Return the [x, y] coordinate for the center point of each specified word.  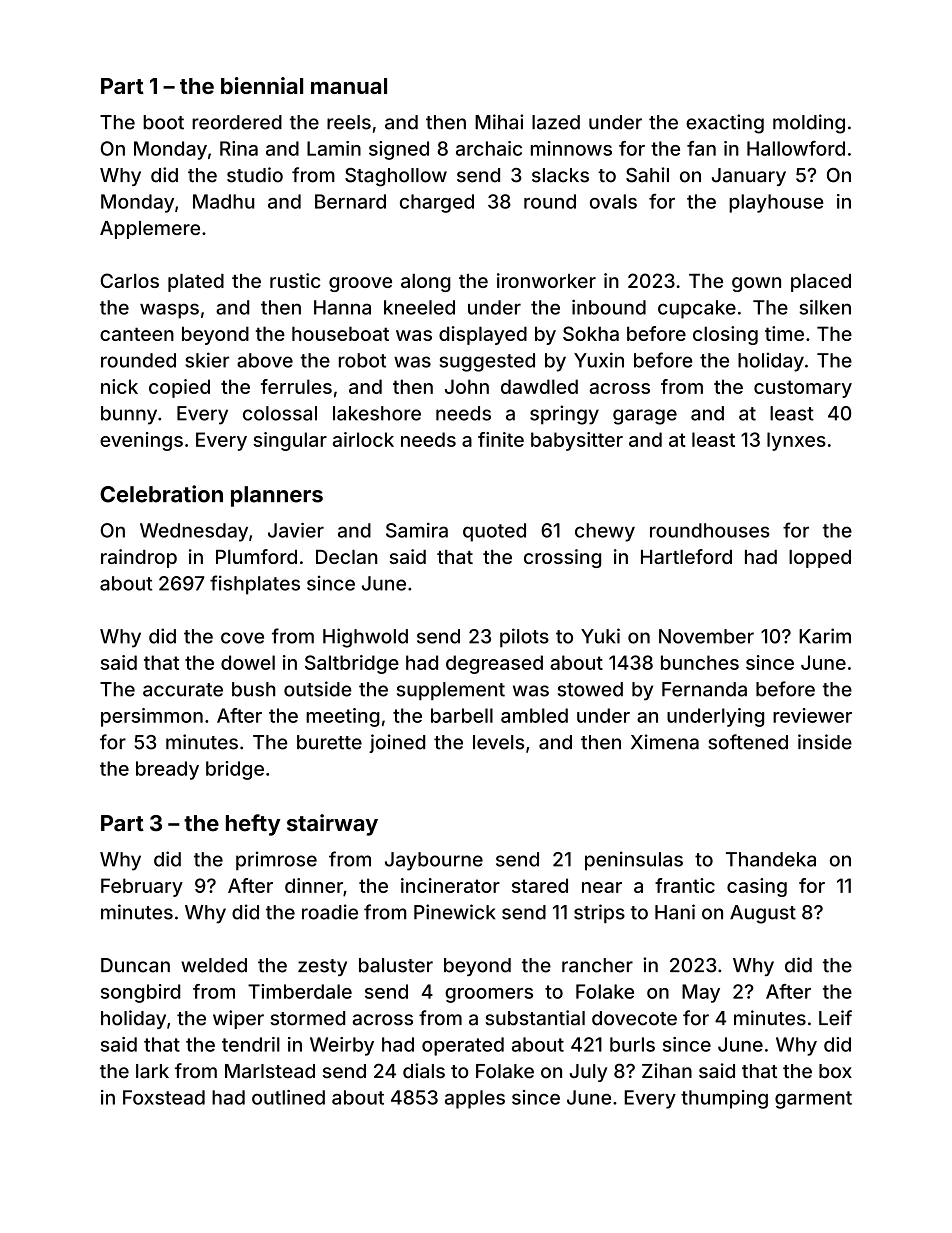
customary [803, 389]
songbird [140, 993]
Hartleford [686, 556]
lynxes [796, 441]
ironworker [546, 280]
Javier [296, 530]
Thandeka [771, 859]
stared [540, 885]
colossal [280, 413]
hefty [253, 825]
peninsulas [634, 861]
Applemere [150, 230]
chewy [605, 532]
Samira [417, 530]
